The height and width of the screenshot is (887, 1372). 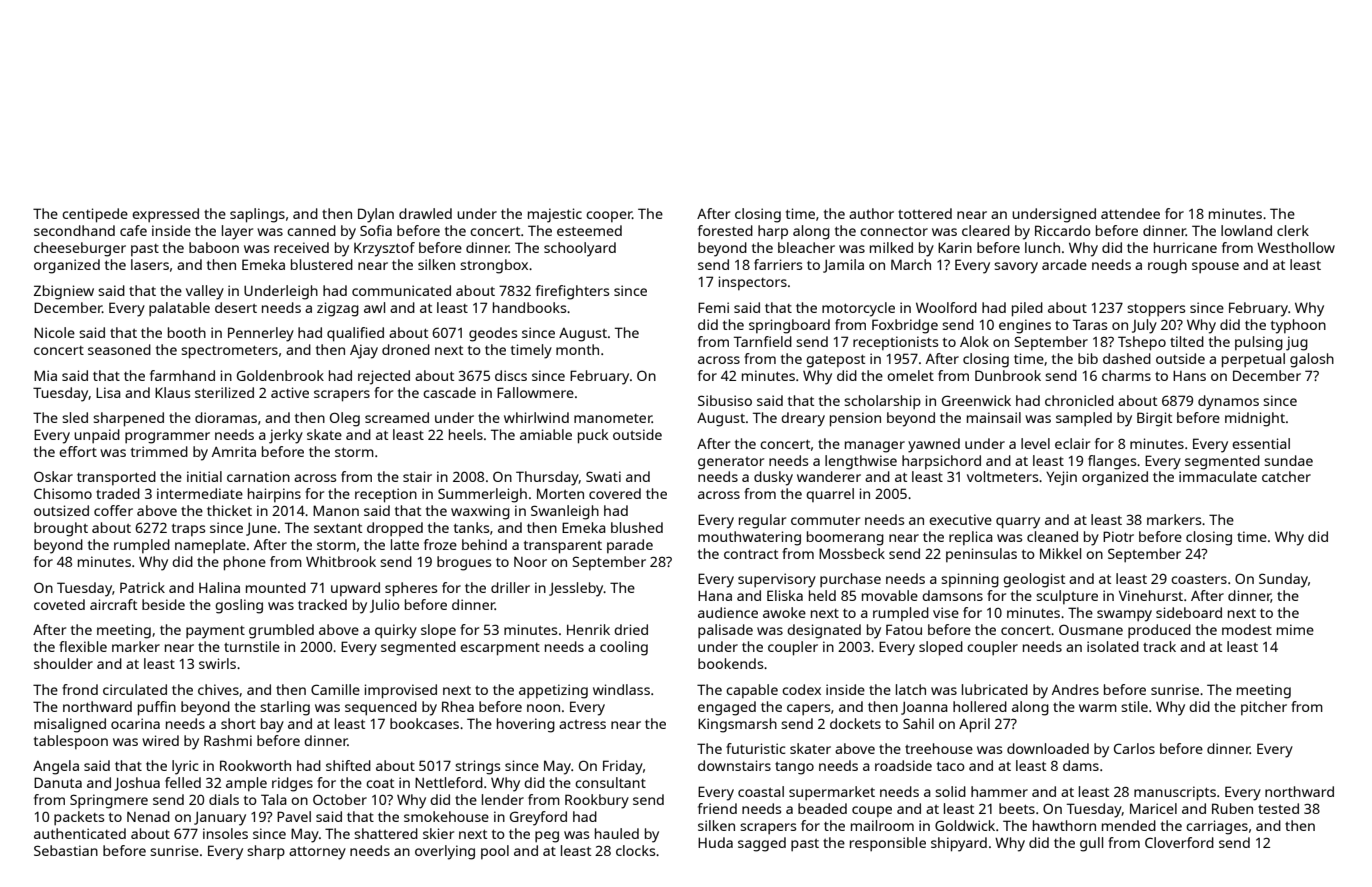 I want to click on modest, so click(x=1247, y=629).
